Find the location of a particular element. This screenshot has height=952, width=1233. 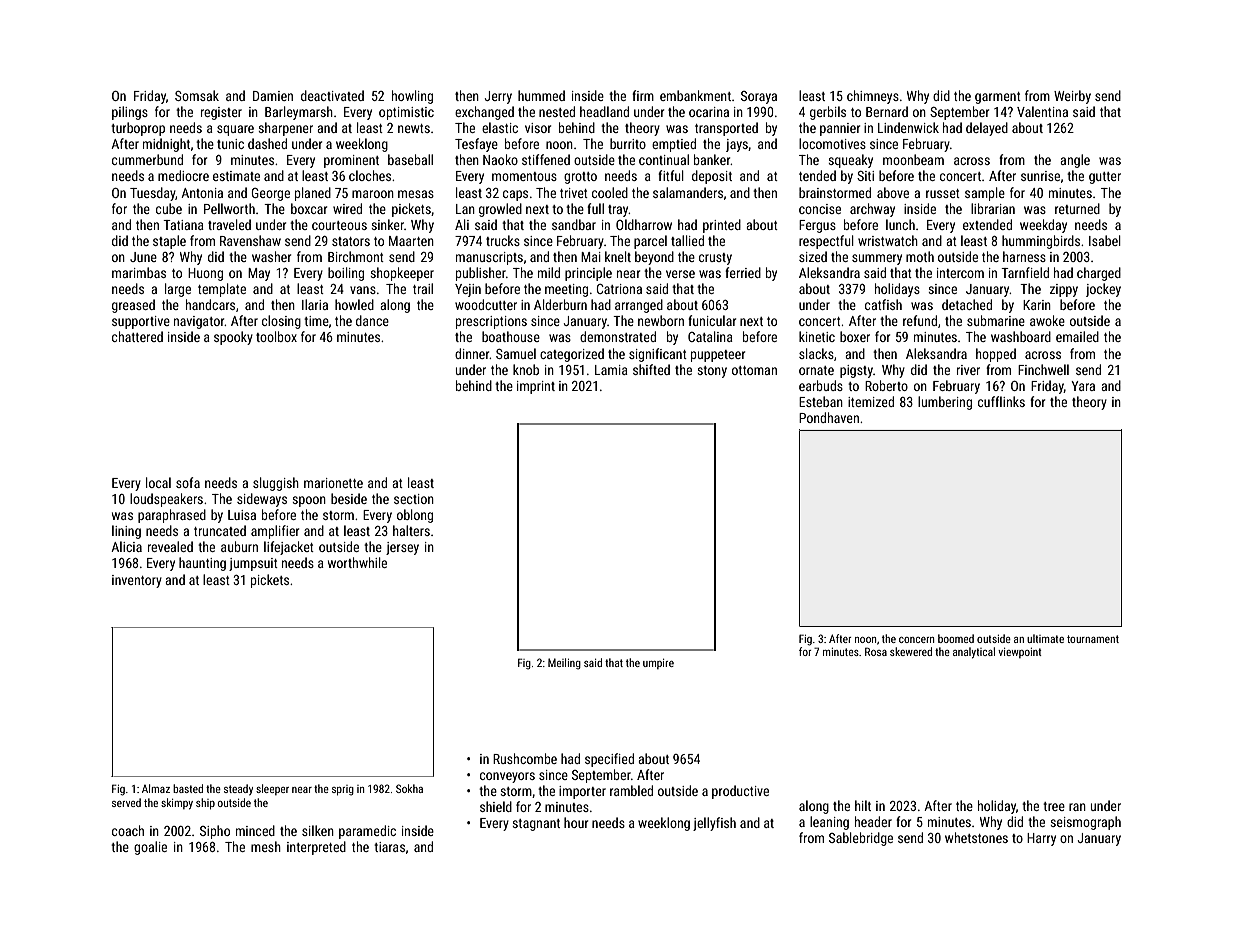

conveyors is located at coordinates (507, 777).
